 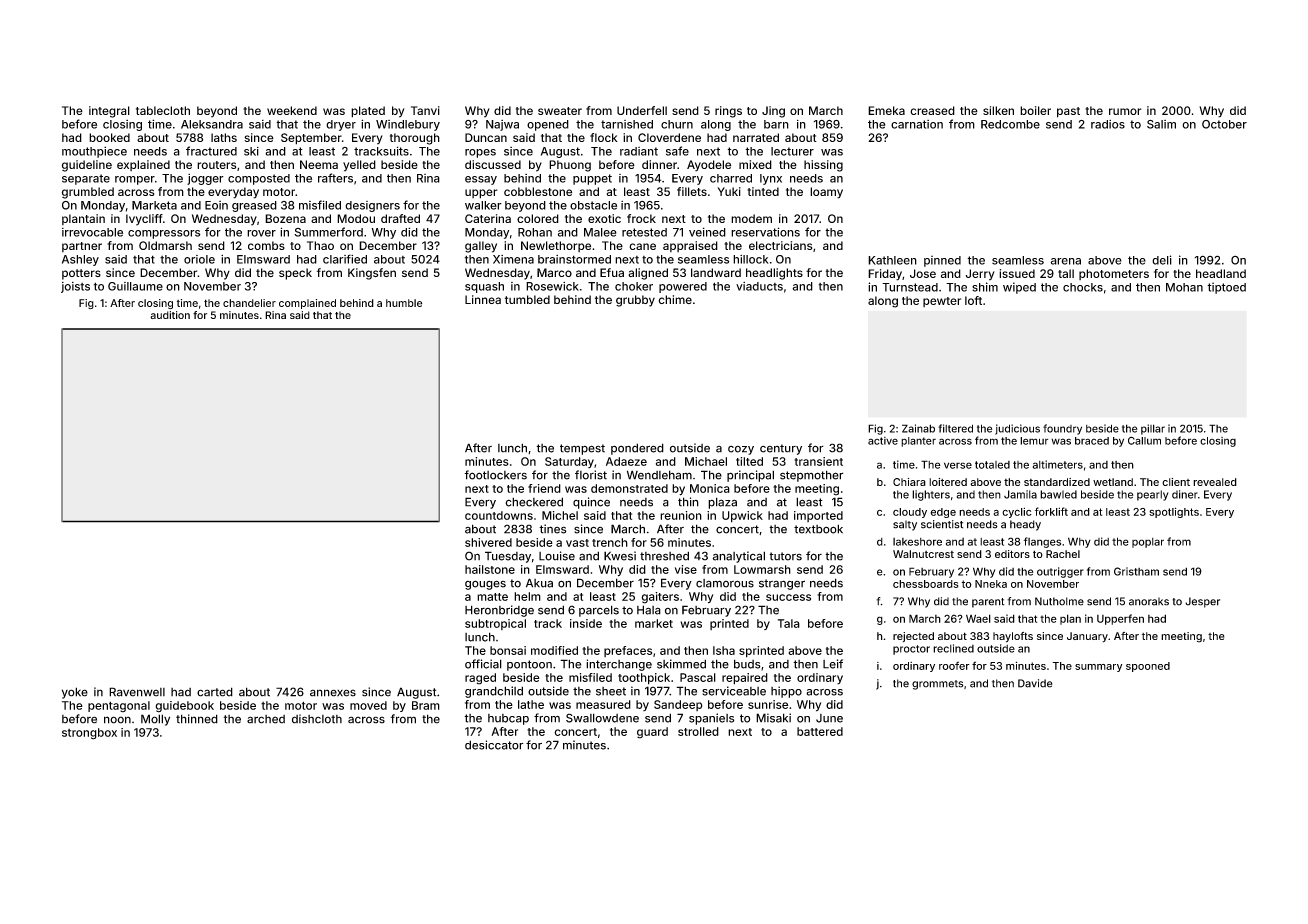 What do you see at coordinates (1114, 274) in the page?
I see `photometers` at bounding box center [1114, 274].
